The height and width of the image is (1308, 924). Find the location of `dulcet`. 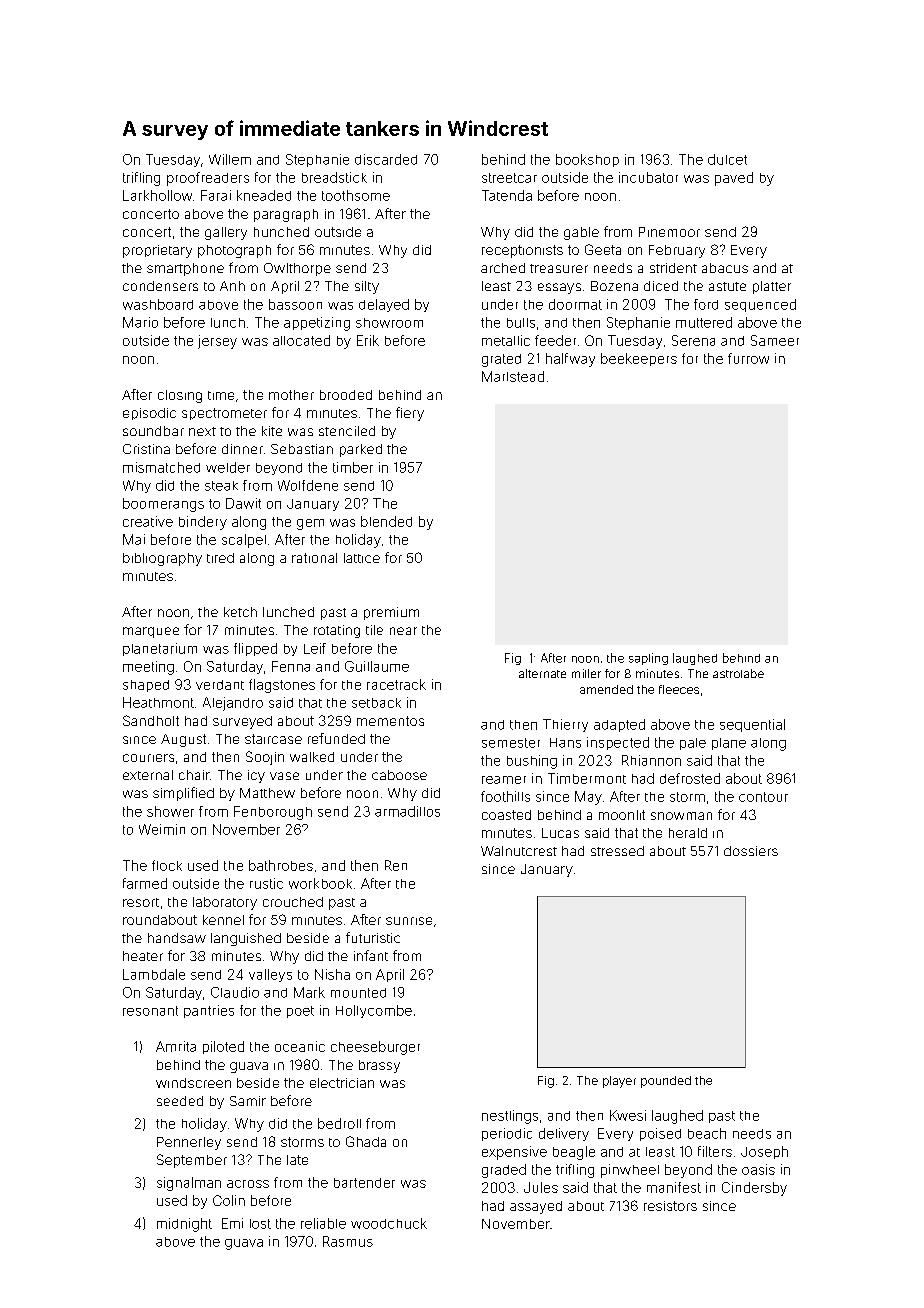

dulcet is located at coordinates (727, 159).
